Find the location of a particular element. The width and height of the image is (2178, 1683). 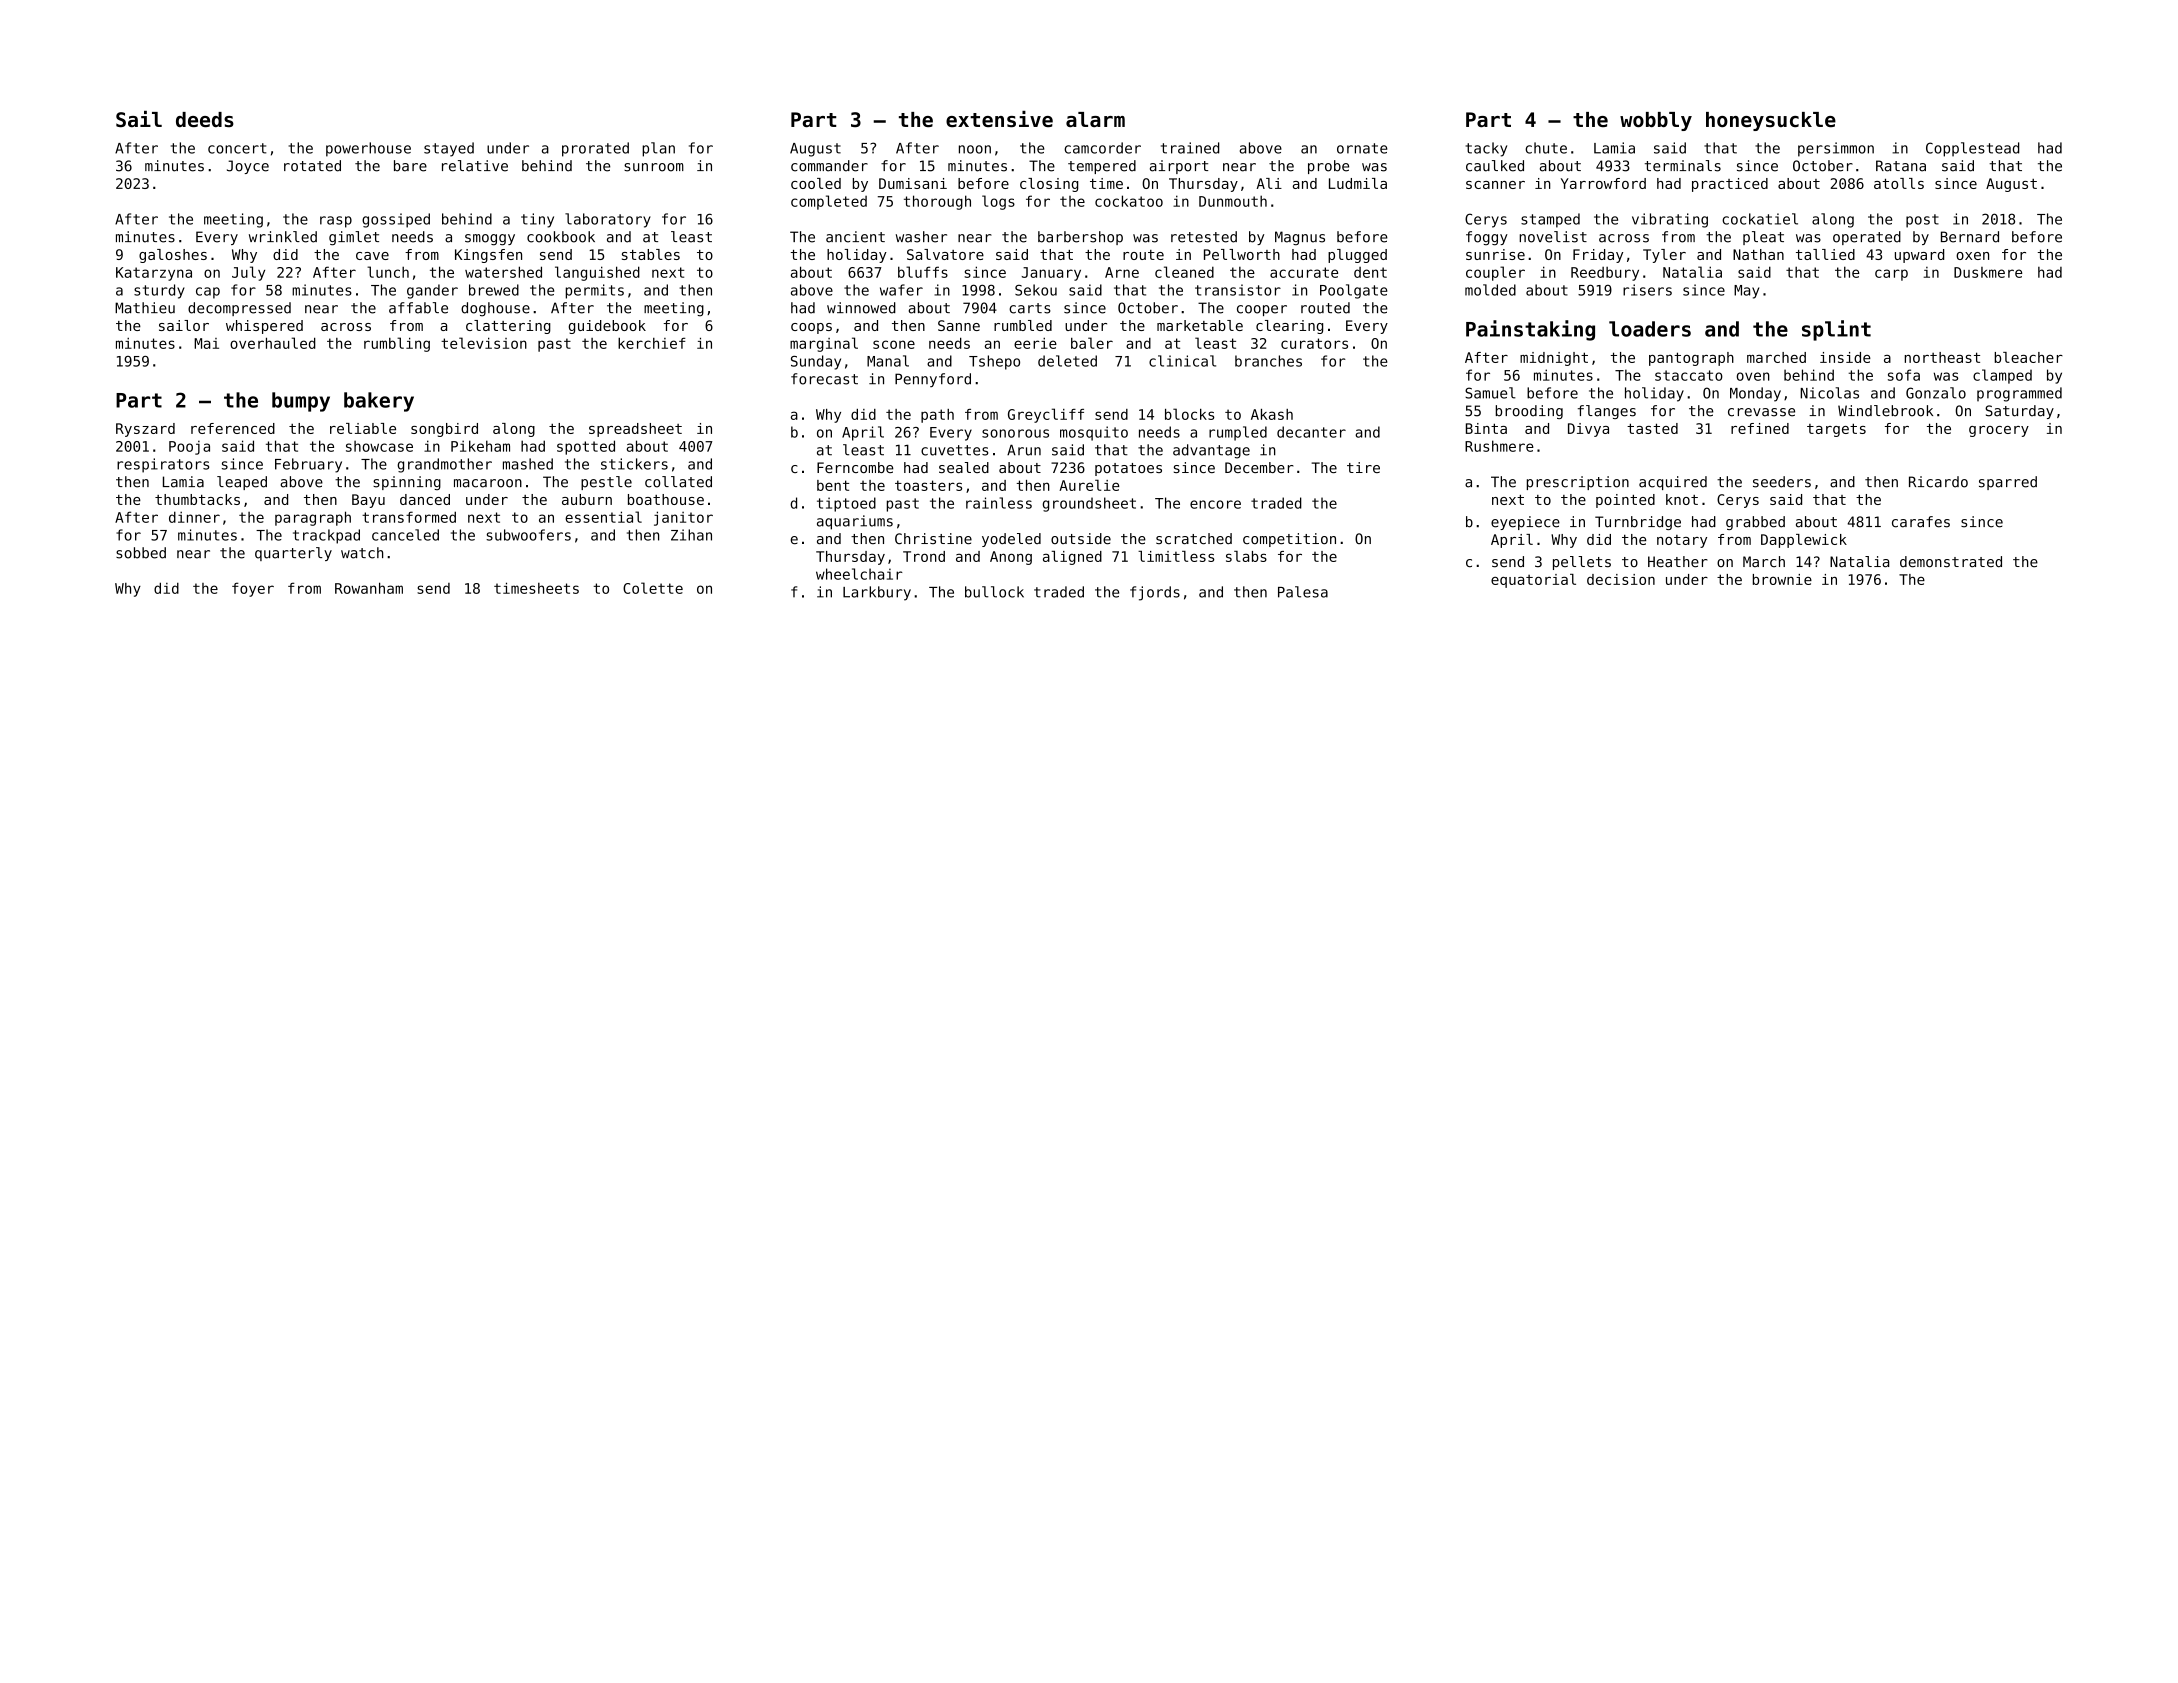

stables is located at coordinates (651, 254).
